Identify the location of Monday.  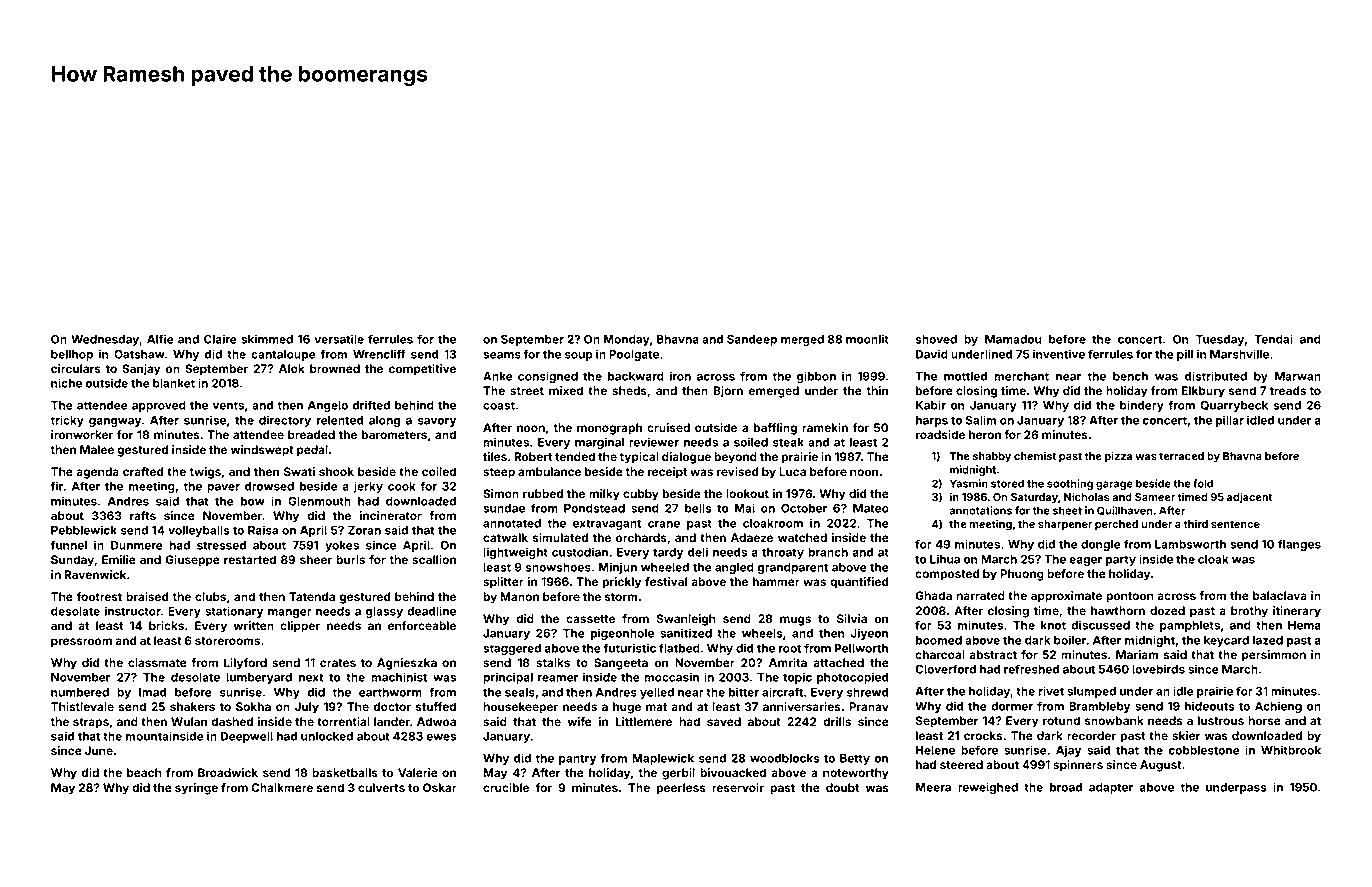
(627, 340).
